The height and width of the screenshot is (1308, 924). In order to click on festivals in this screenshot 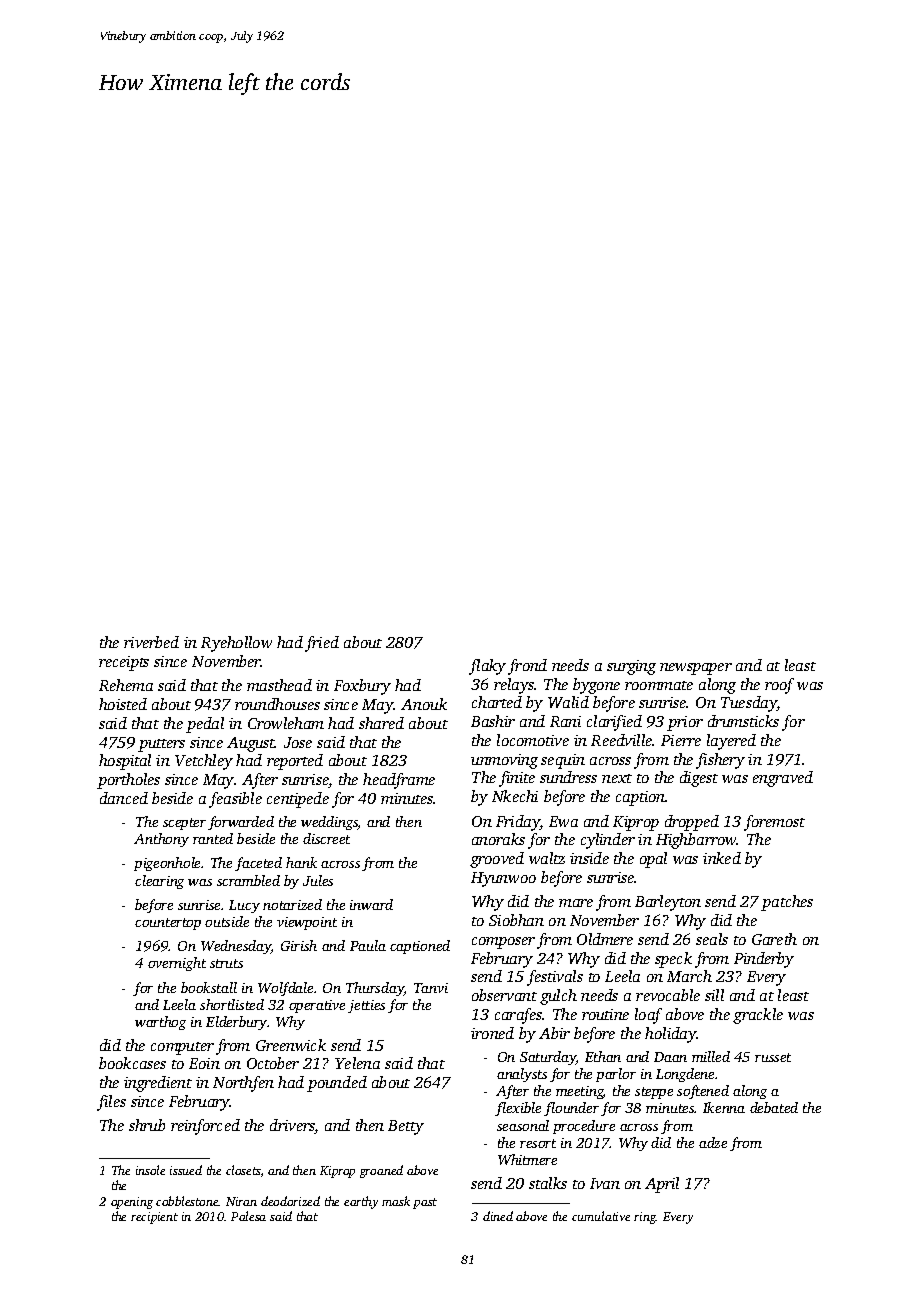, I will do `click(555, 978)`.
